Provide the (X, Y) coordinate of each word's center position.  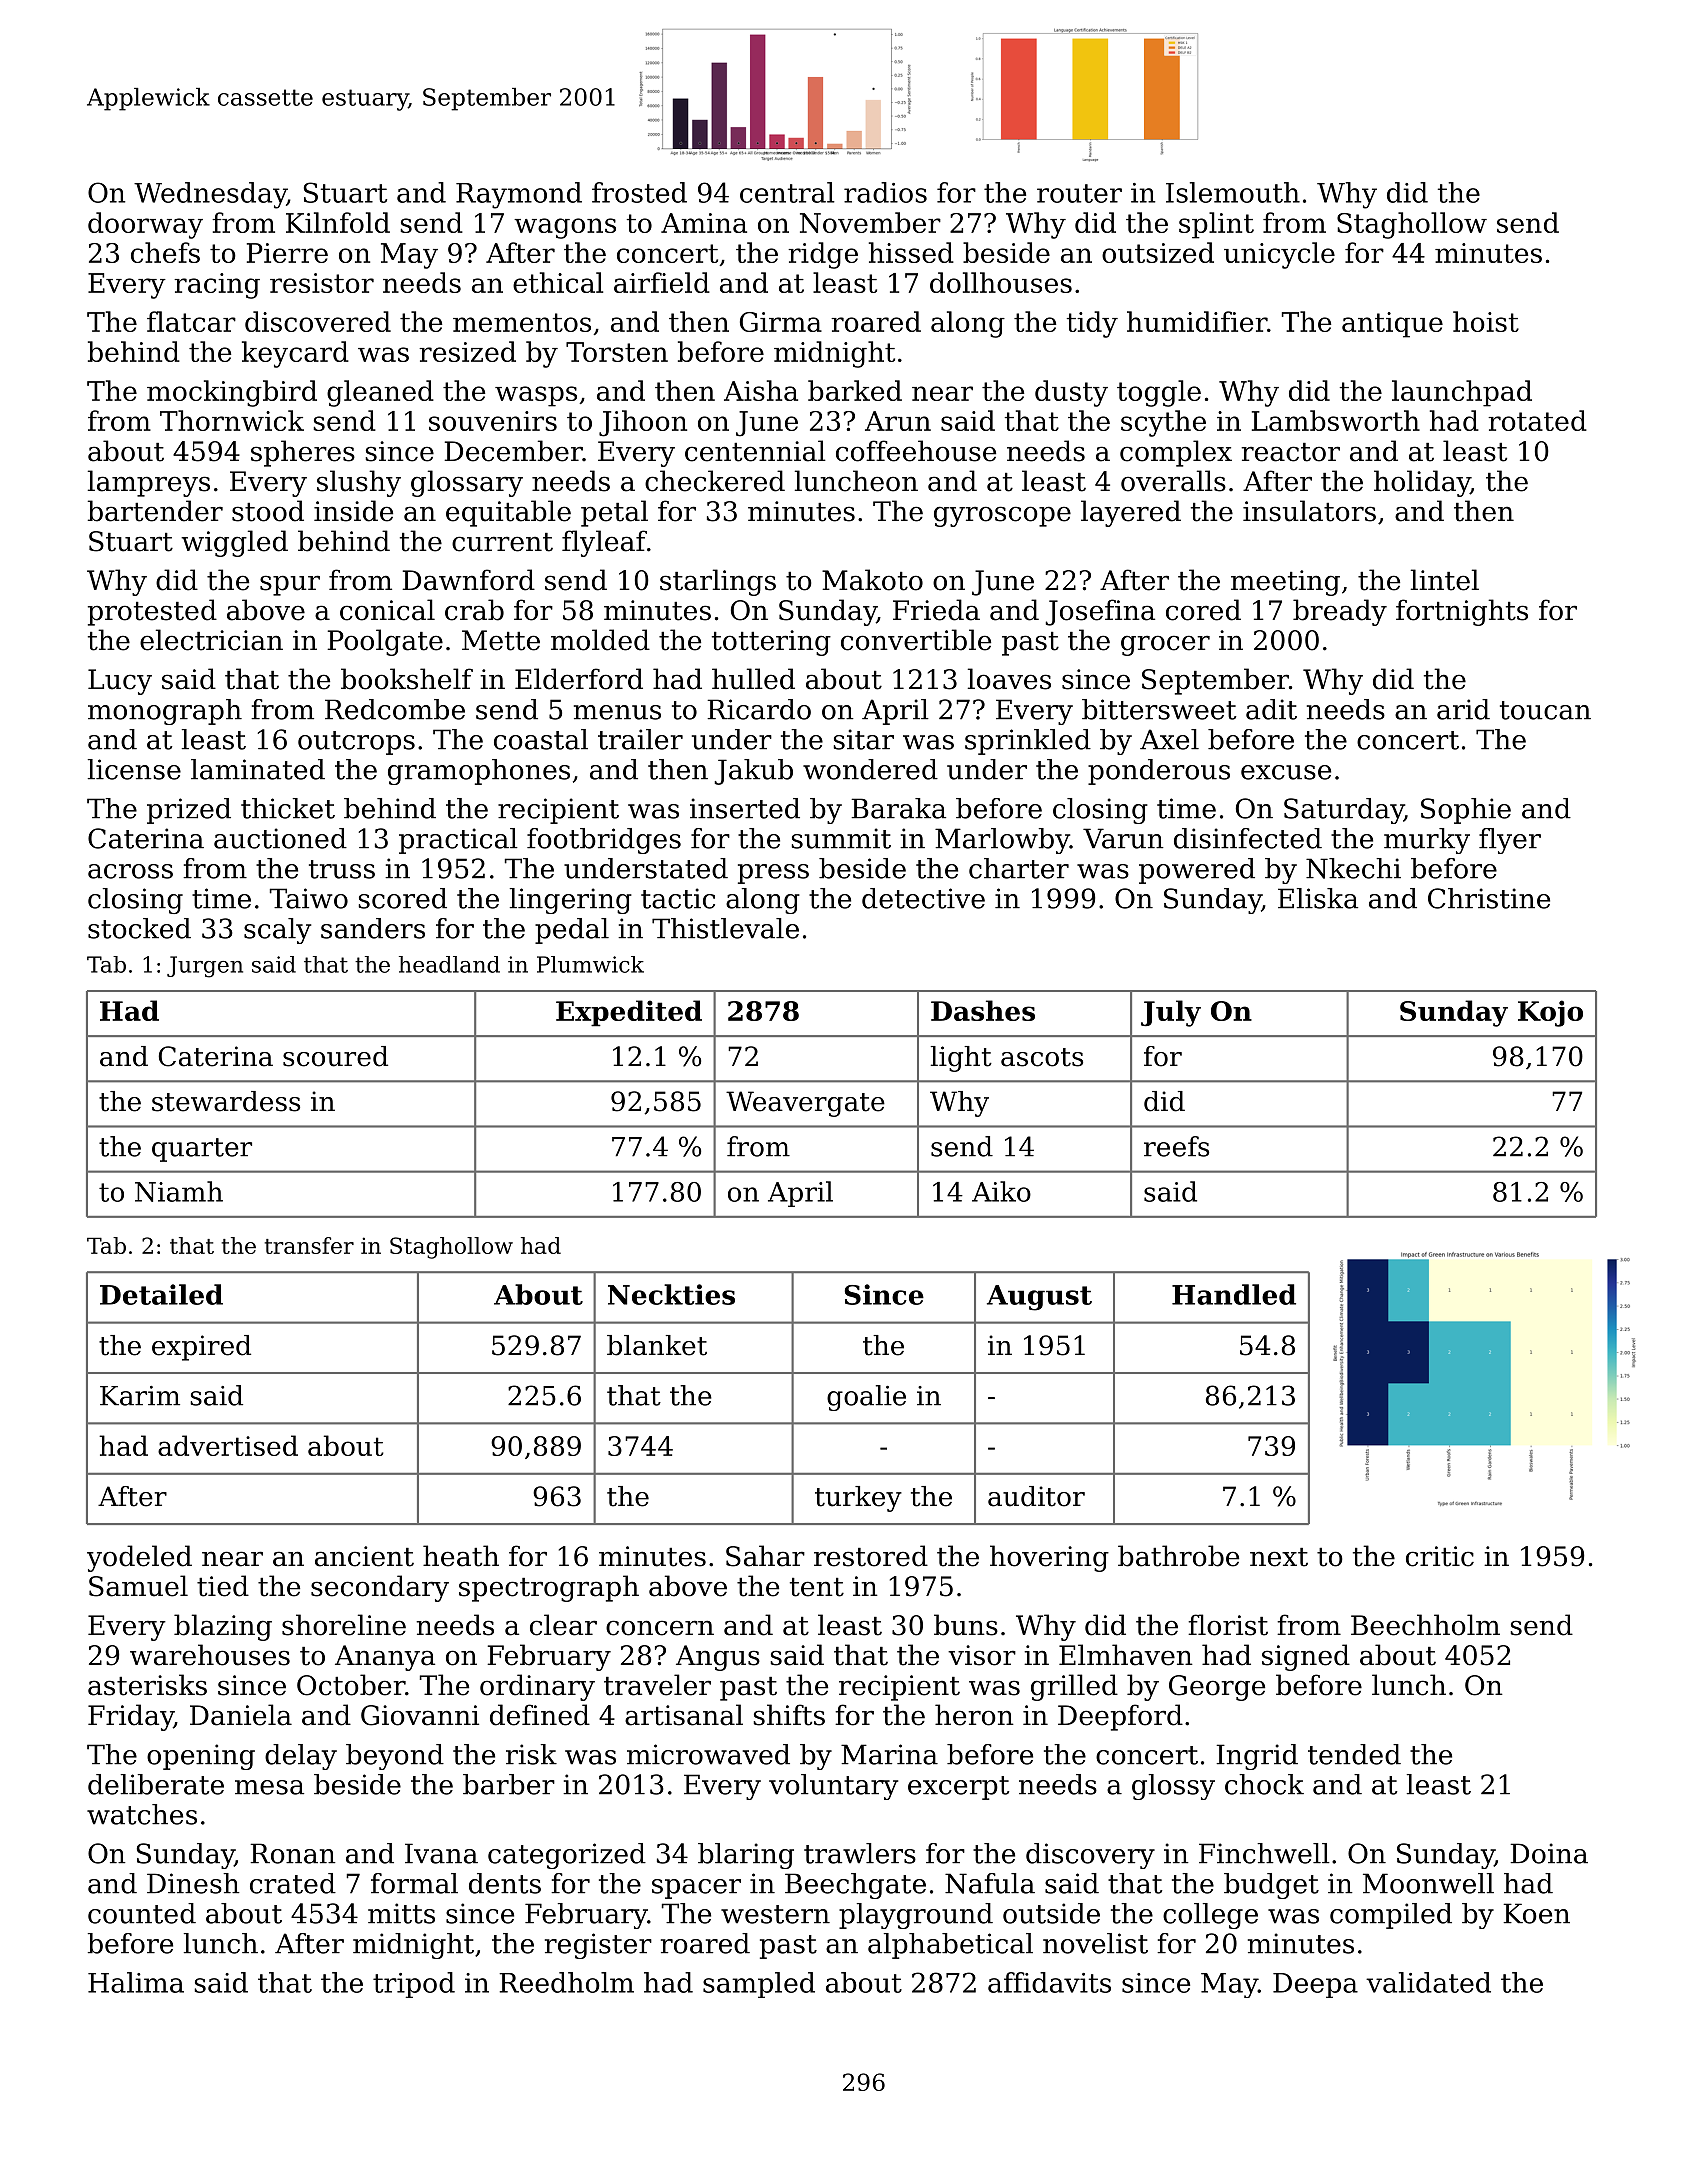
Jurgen (205, 967)
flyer (1510, 841)
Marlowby (1002, 841)
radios (885, 192)
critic (1440, 1556)
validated (1428, 1982)
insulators (1309, 511)
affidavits (1049, 1982)
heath (461, 1556)
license (134, 769)
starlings (718, 582)
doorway (145, 225)
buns (966, 1625)
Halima (136, 1982)
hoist (1486, 321)
